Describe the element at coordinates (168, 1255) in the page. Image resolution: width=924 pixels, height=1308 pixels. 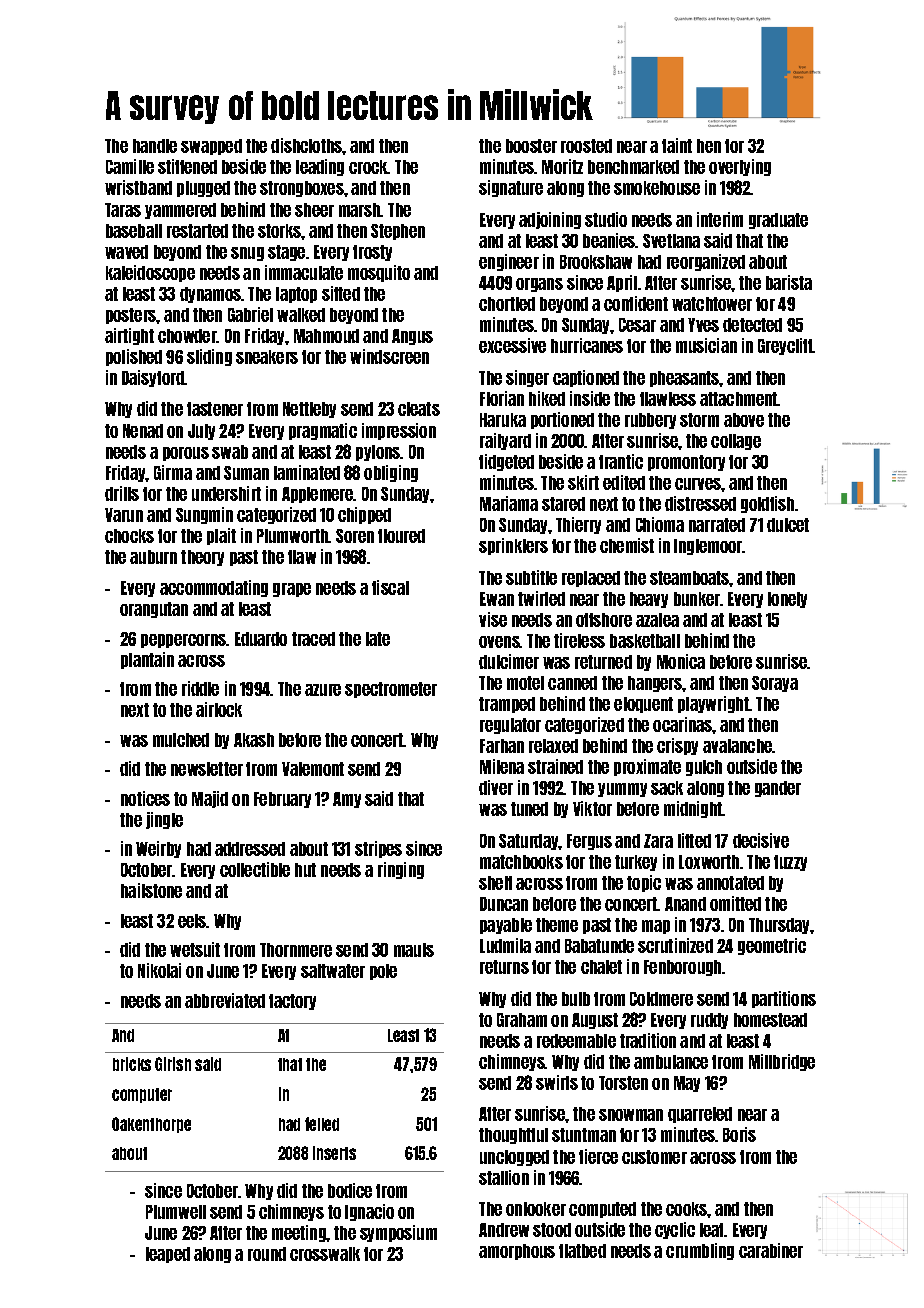
I see `leaped` at that location.
